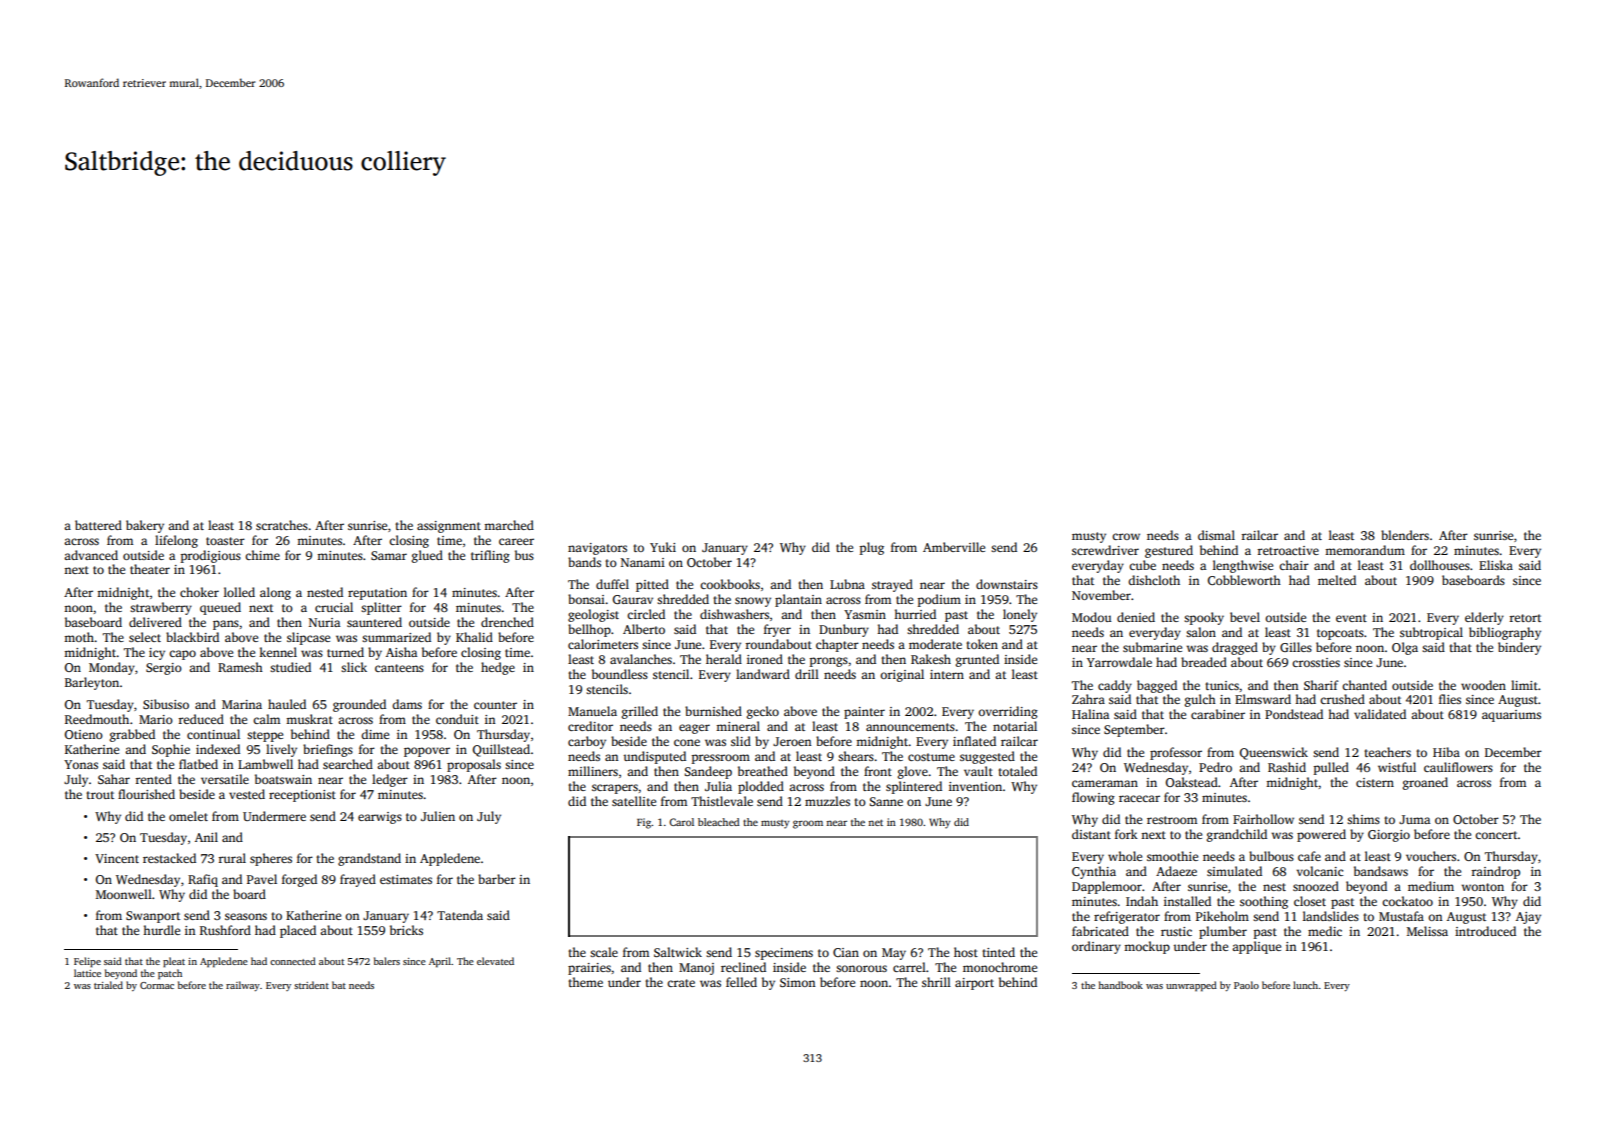 The width and height of the screenshot is (1606, 1136). I want to click on lonely, so click(1020, 615).
